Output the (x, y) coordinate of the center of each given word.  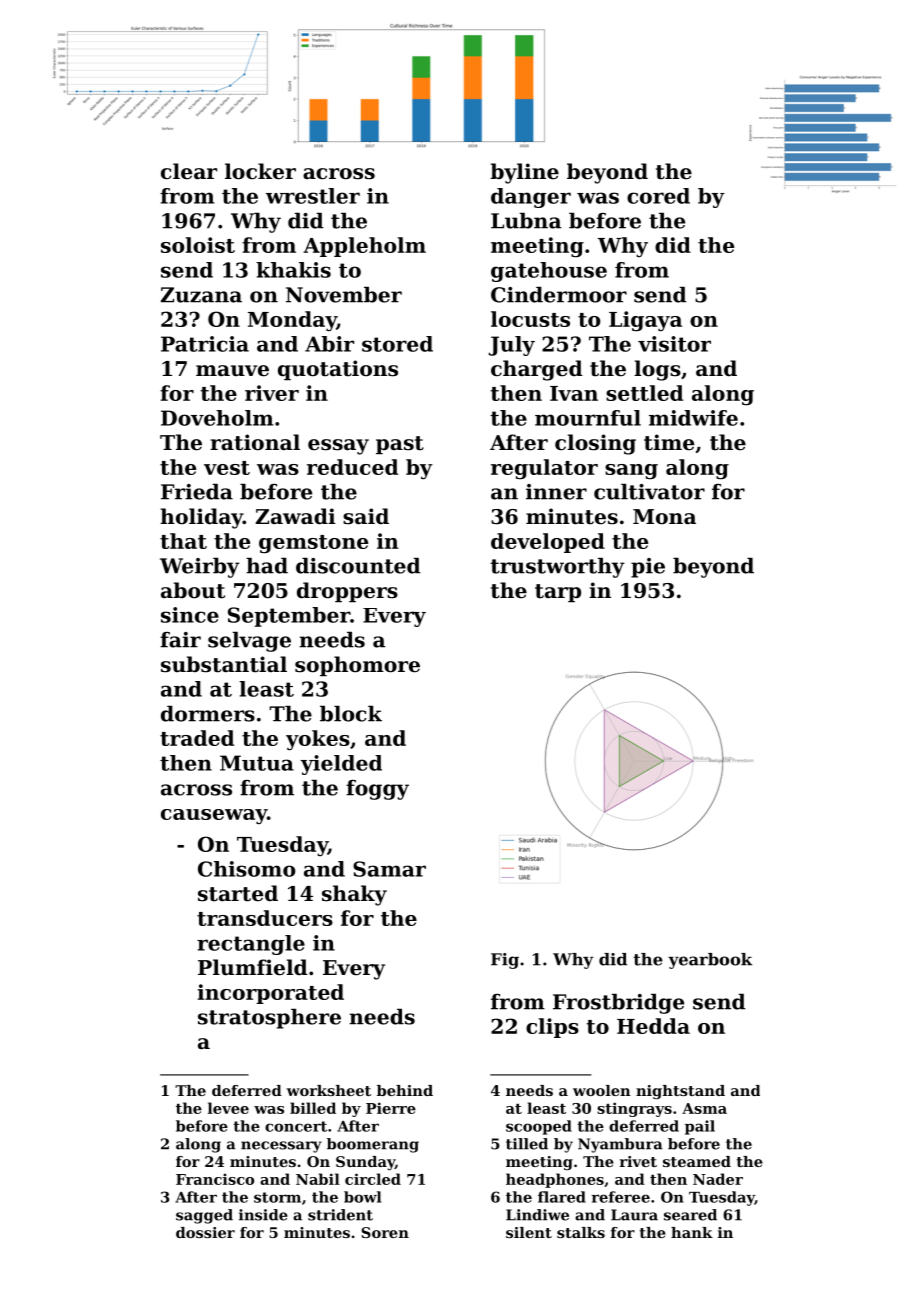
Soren (385, 1232)
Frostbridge (618, 1004)
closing (595, 444)
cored (658, 196)
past (400, 445)
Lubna (526, 221)
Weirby (200, 568)
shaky (354, 895)
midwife (693, 418)
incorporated (271, 994)
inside (263, 1215)
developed (548, 543)
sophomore (357, 666)
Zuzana (201, 295)
